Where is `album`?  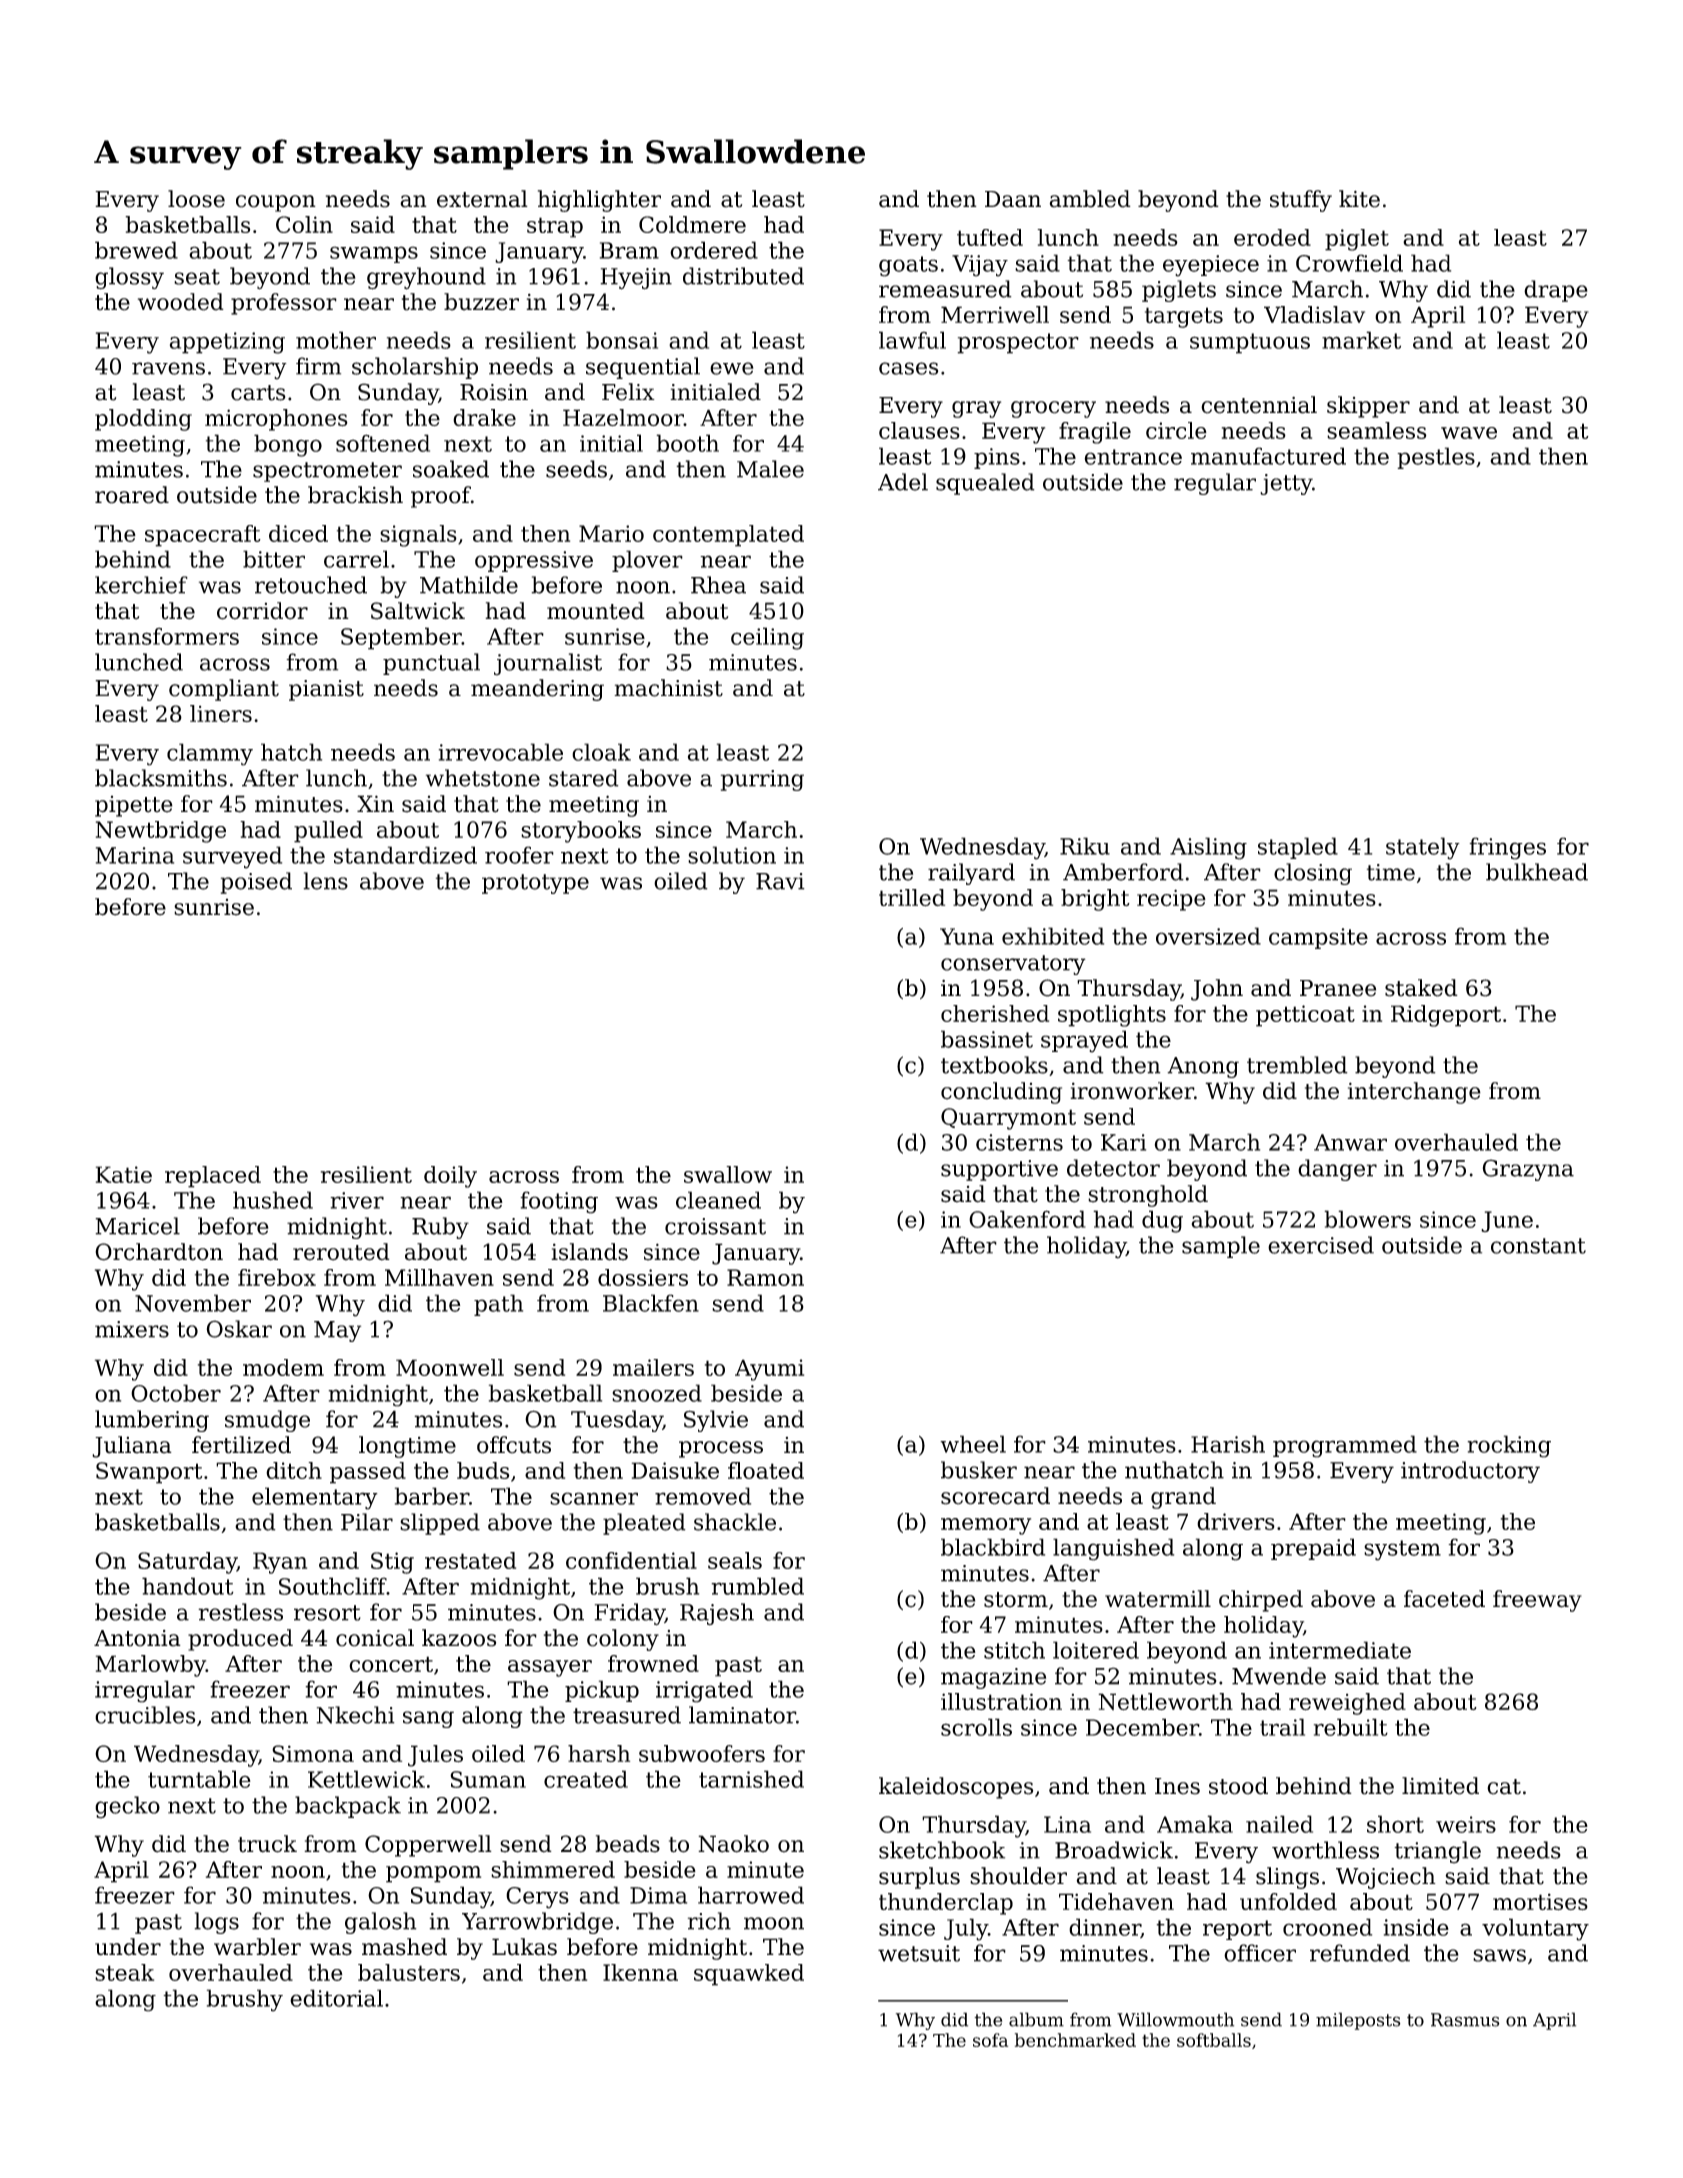
album is located at coordinates (1036, 2019).
